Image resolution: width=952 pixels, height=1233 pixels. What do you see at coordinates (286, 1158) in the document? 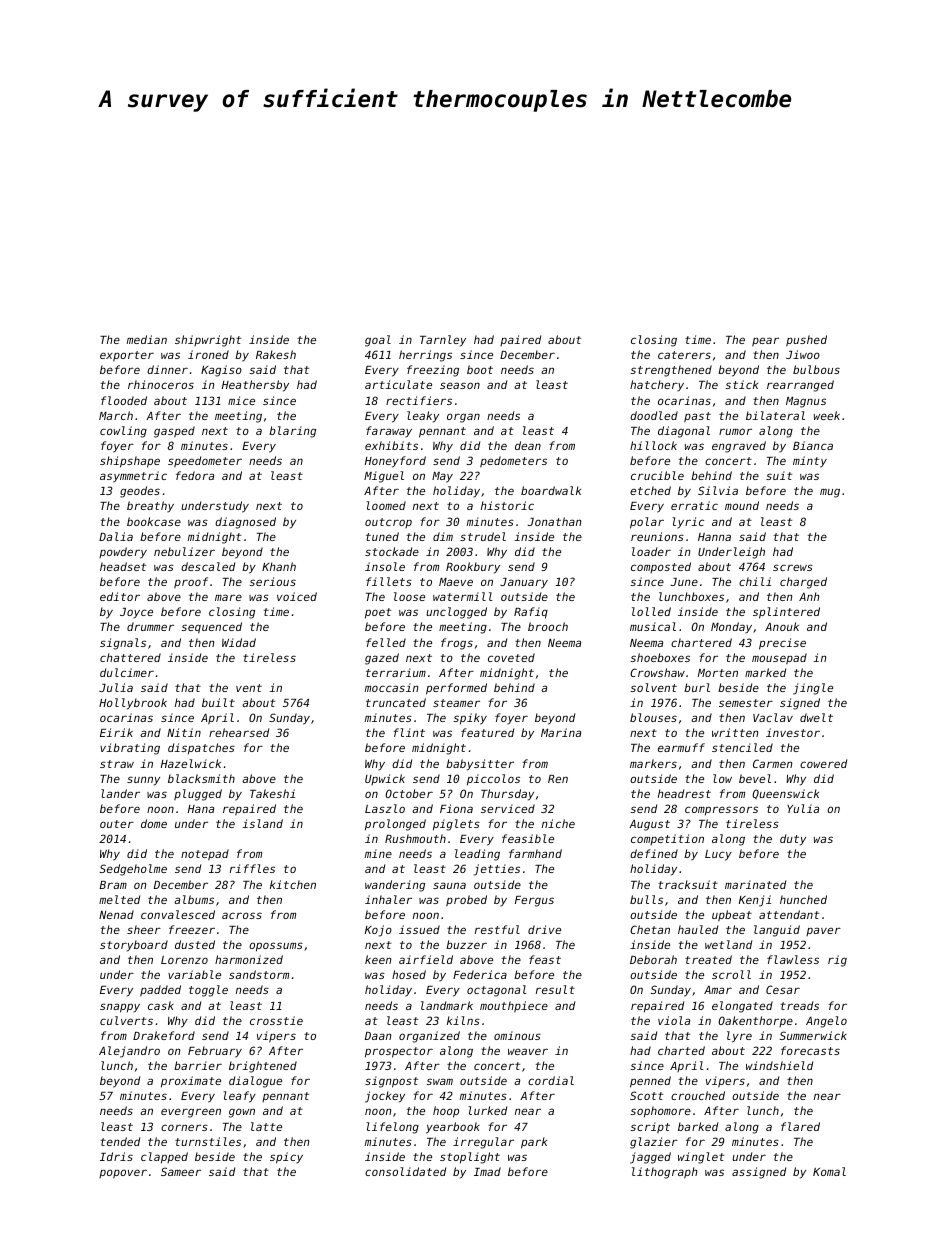
I see `spicy` at bounding box center [286, 1158].
